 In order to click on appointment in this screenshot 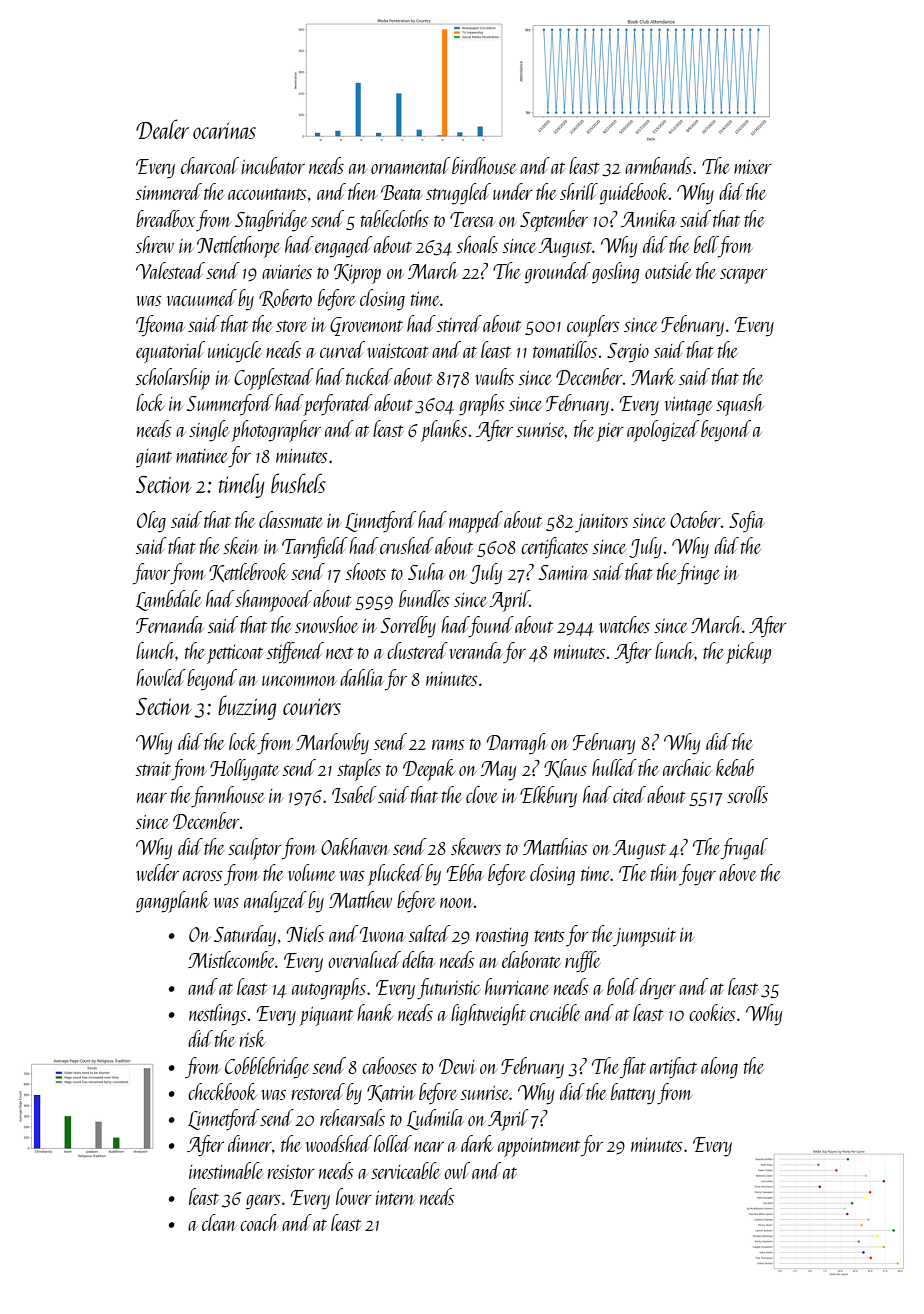, I will do `click(539, 1147)`.
